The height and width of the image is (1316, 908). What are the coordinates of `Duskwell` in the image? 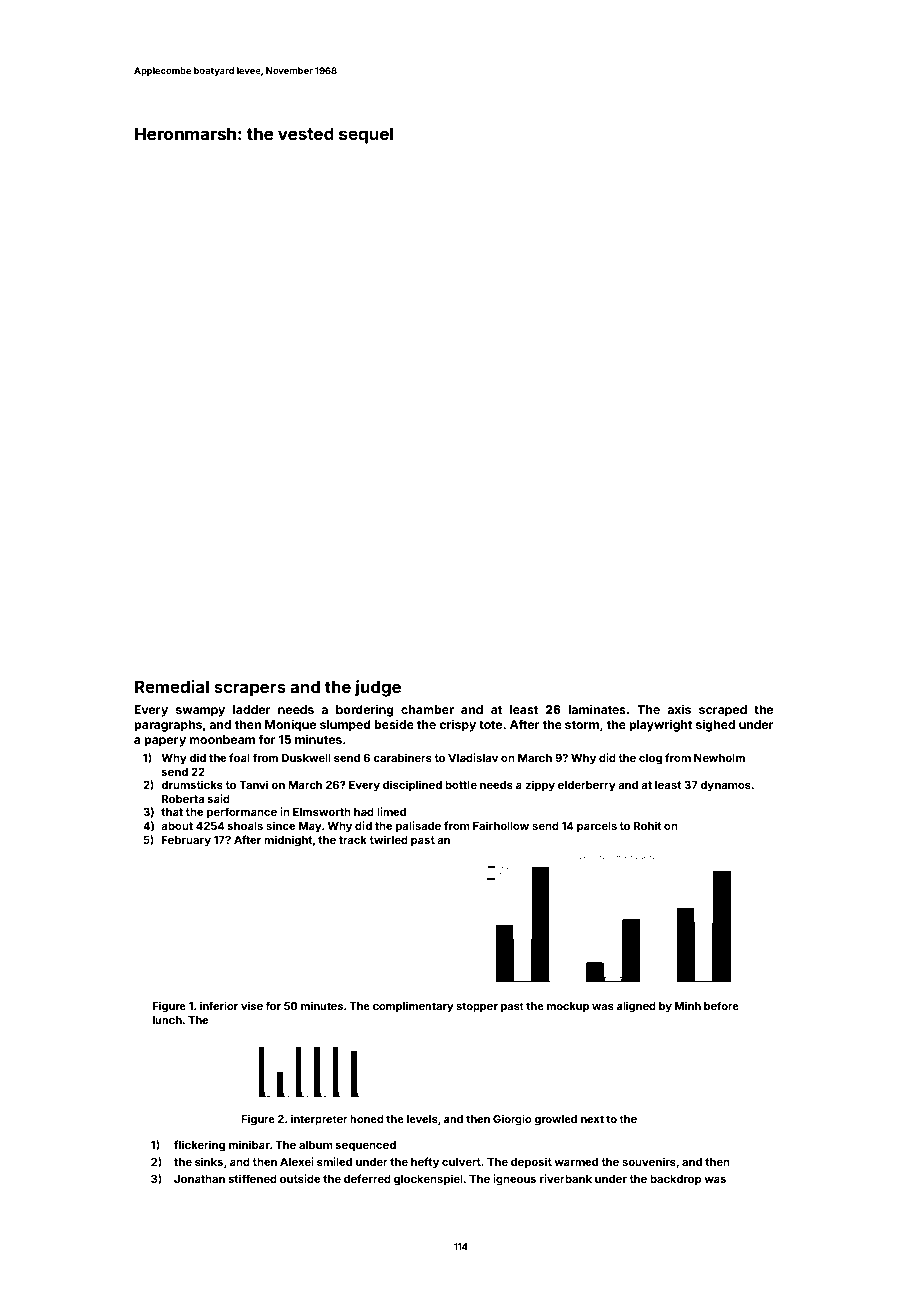 It's located at (306, 757).
